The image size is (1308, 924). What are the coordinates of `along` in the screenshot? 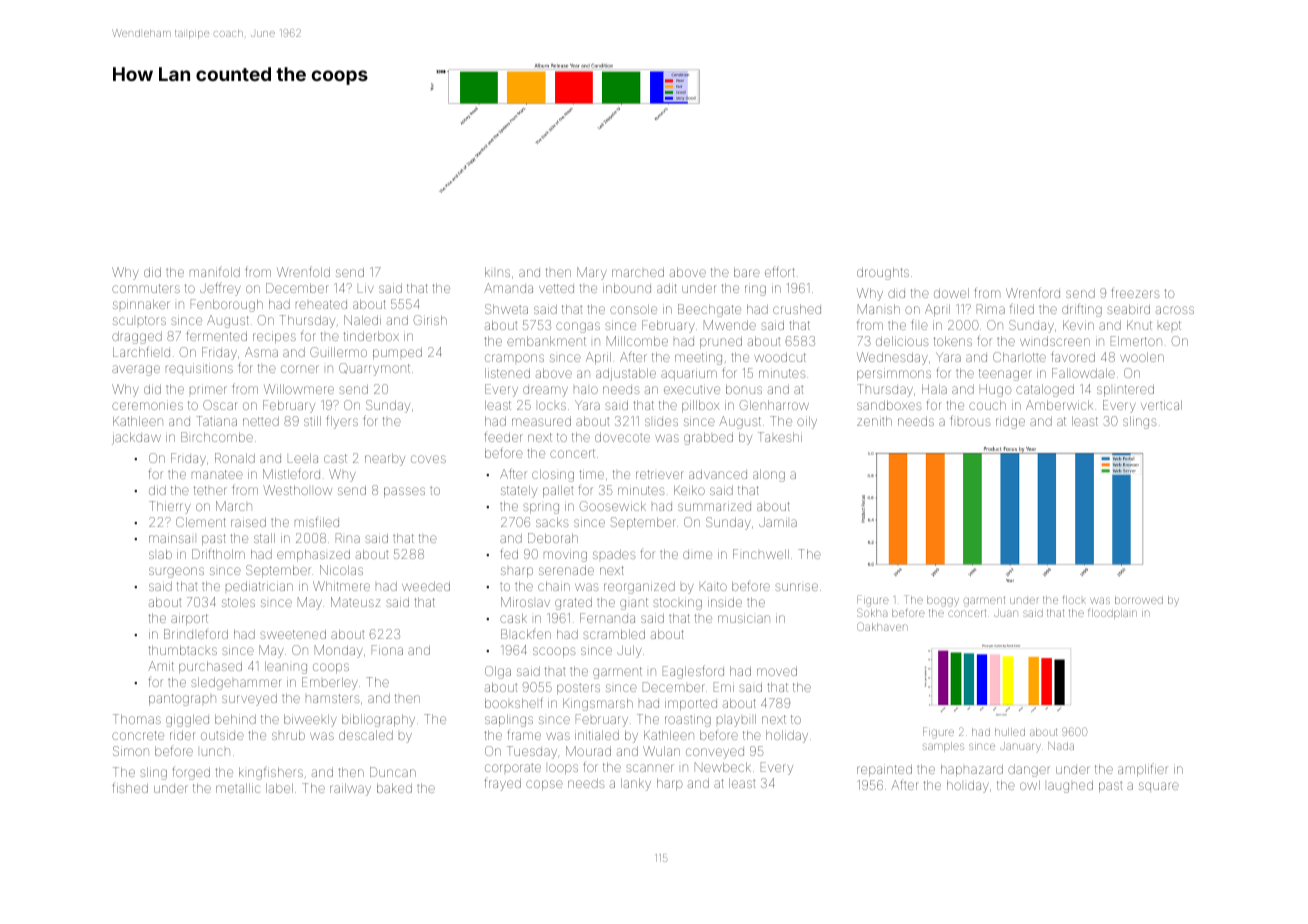 It's located at (769, 475).
